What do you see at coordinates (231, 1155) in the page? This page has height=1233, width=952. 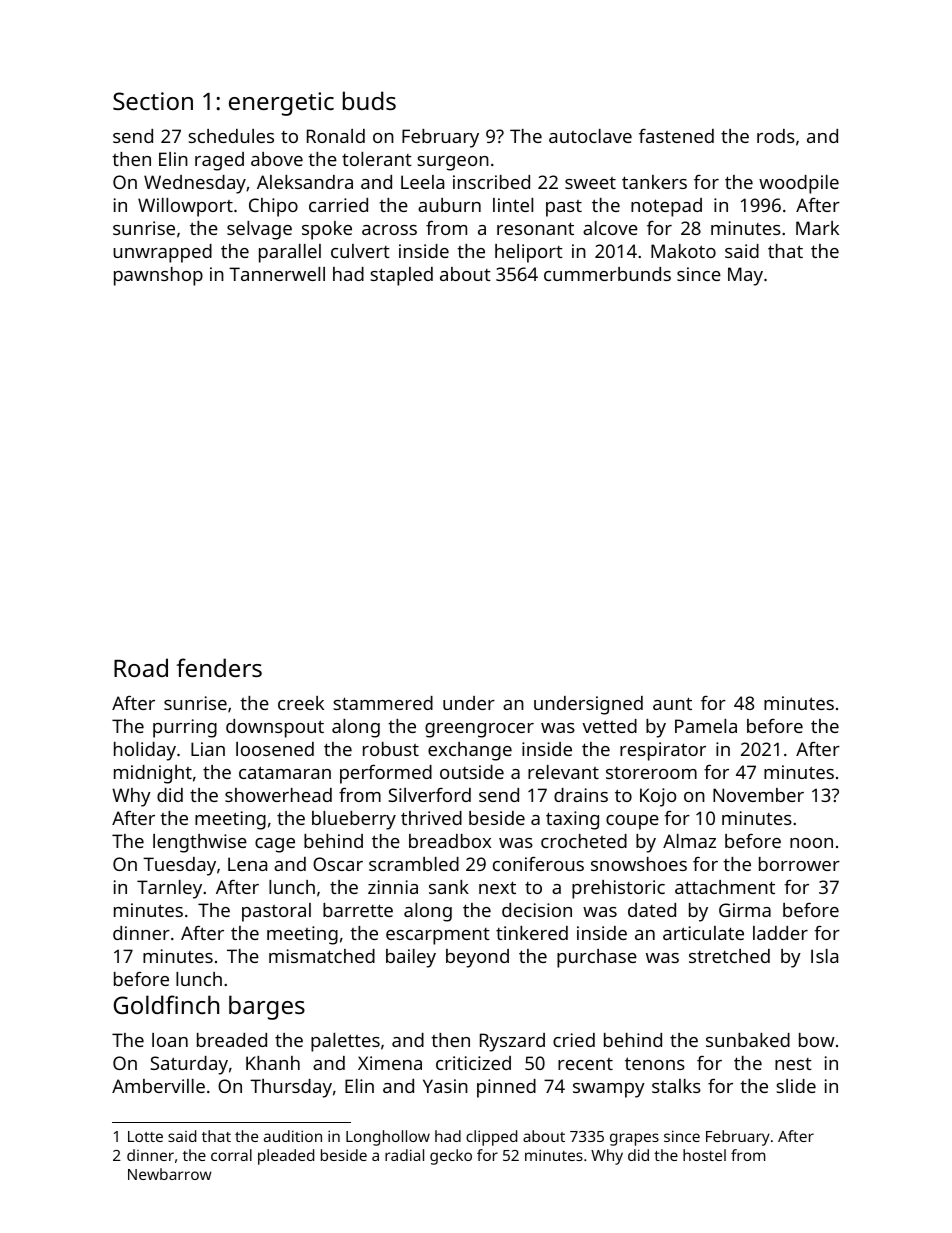 I see `corral` at bounding box center [231, 1155].
